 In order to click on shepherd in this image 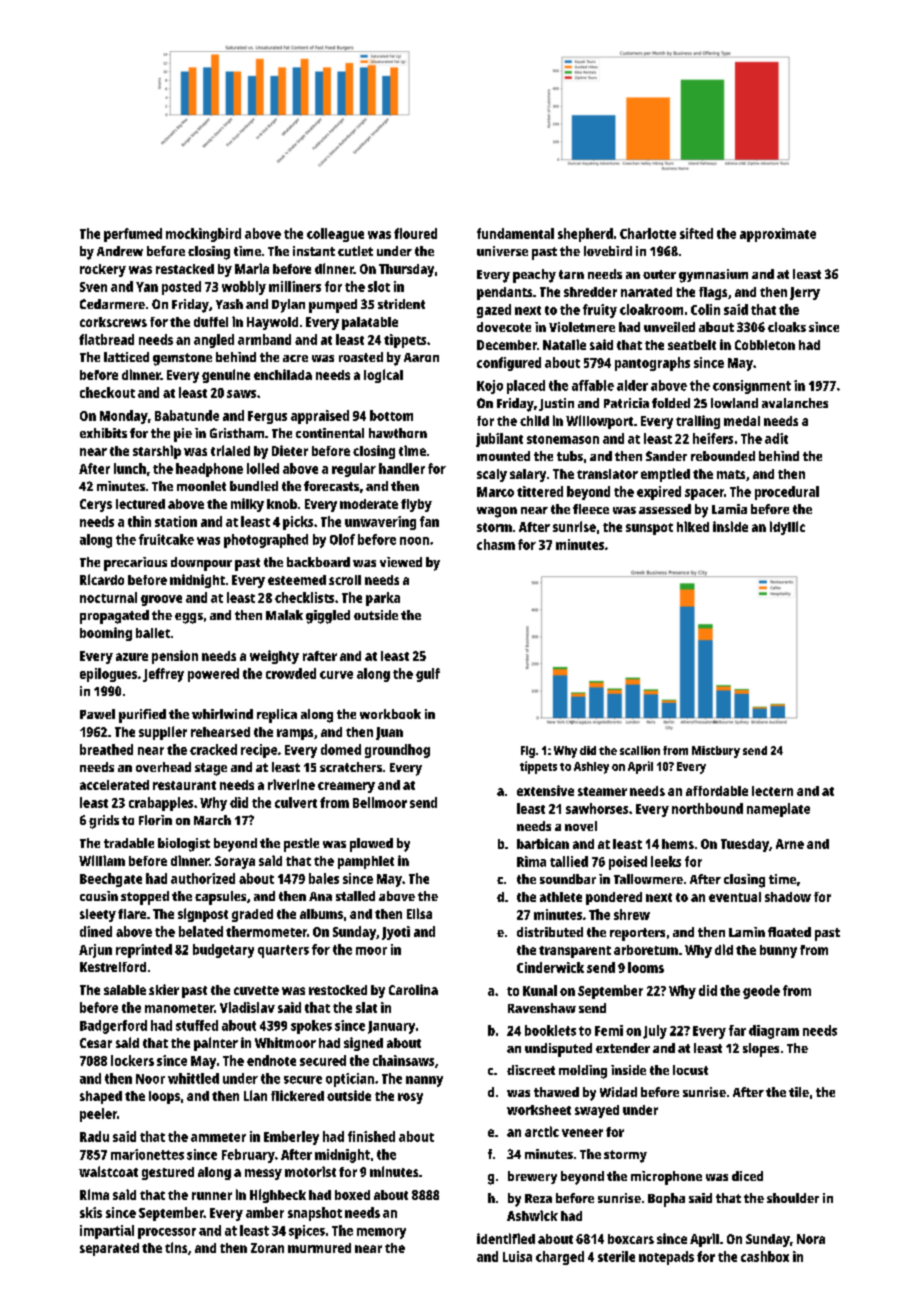, I will do `click(585, 235)`.
